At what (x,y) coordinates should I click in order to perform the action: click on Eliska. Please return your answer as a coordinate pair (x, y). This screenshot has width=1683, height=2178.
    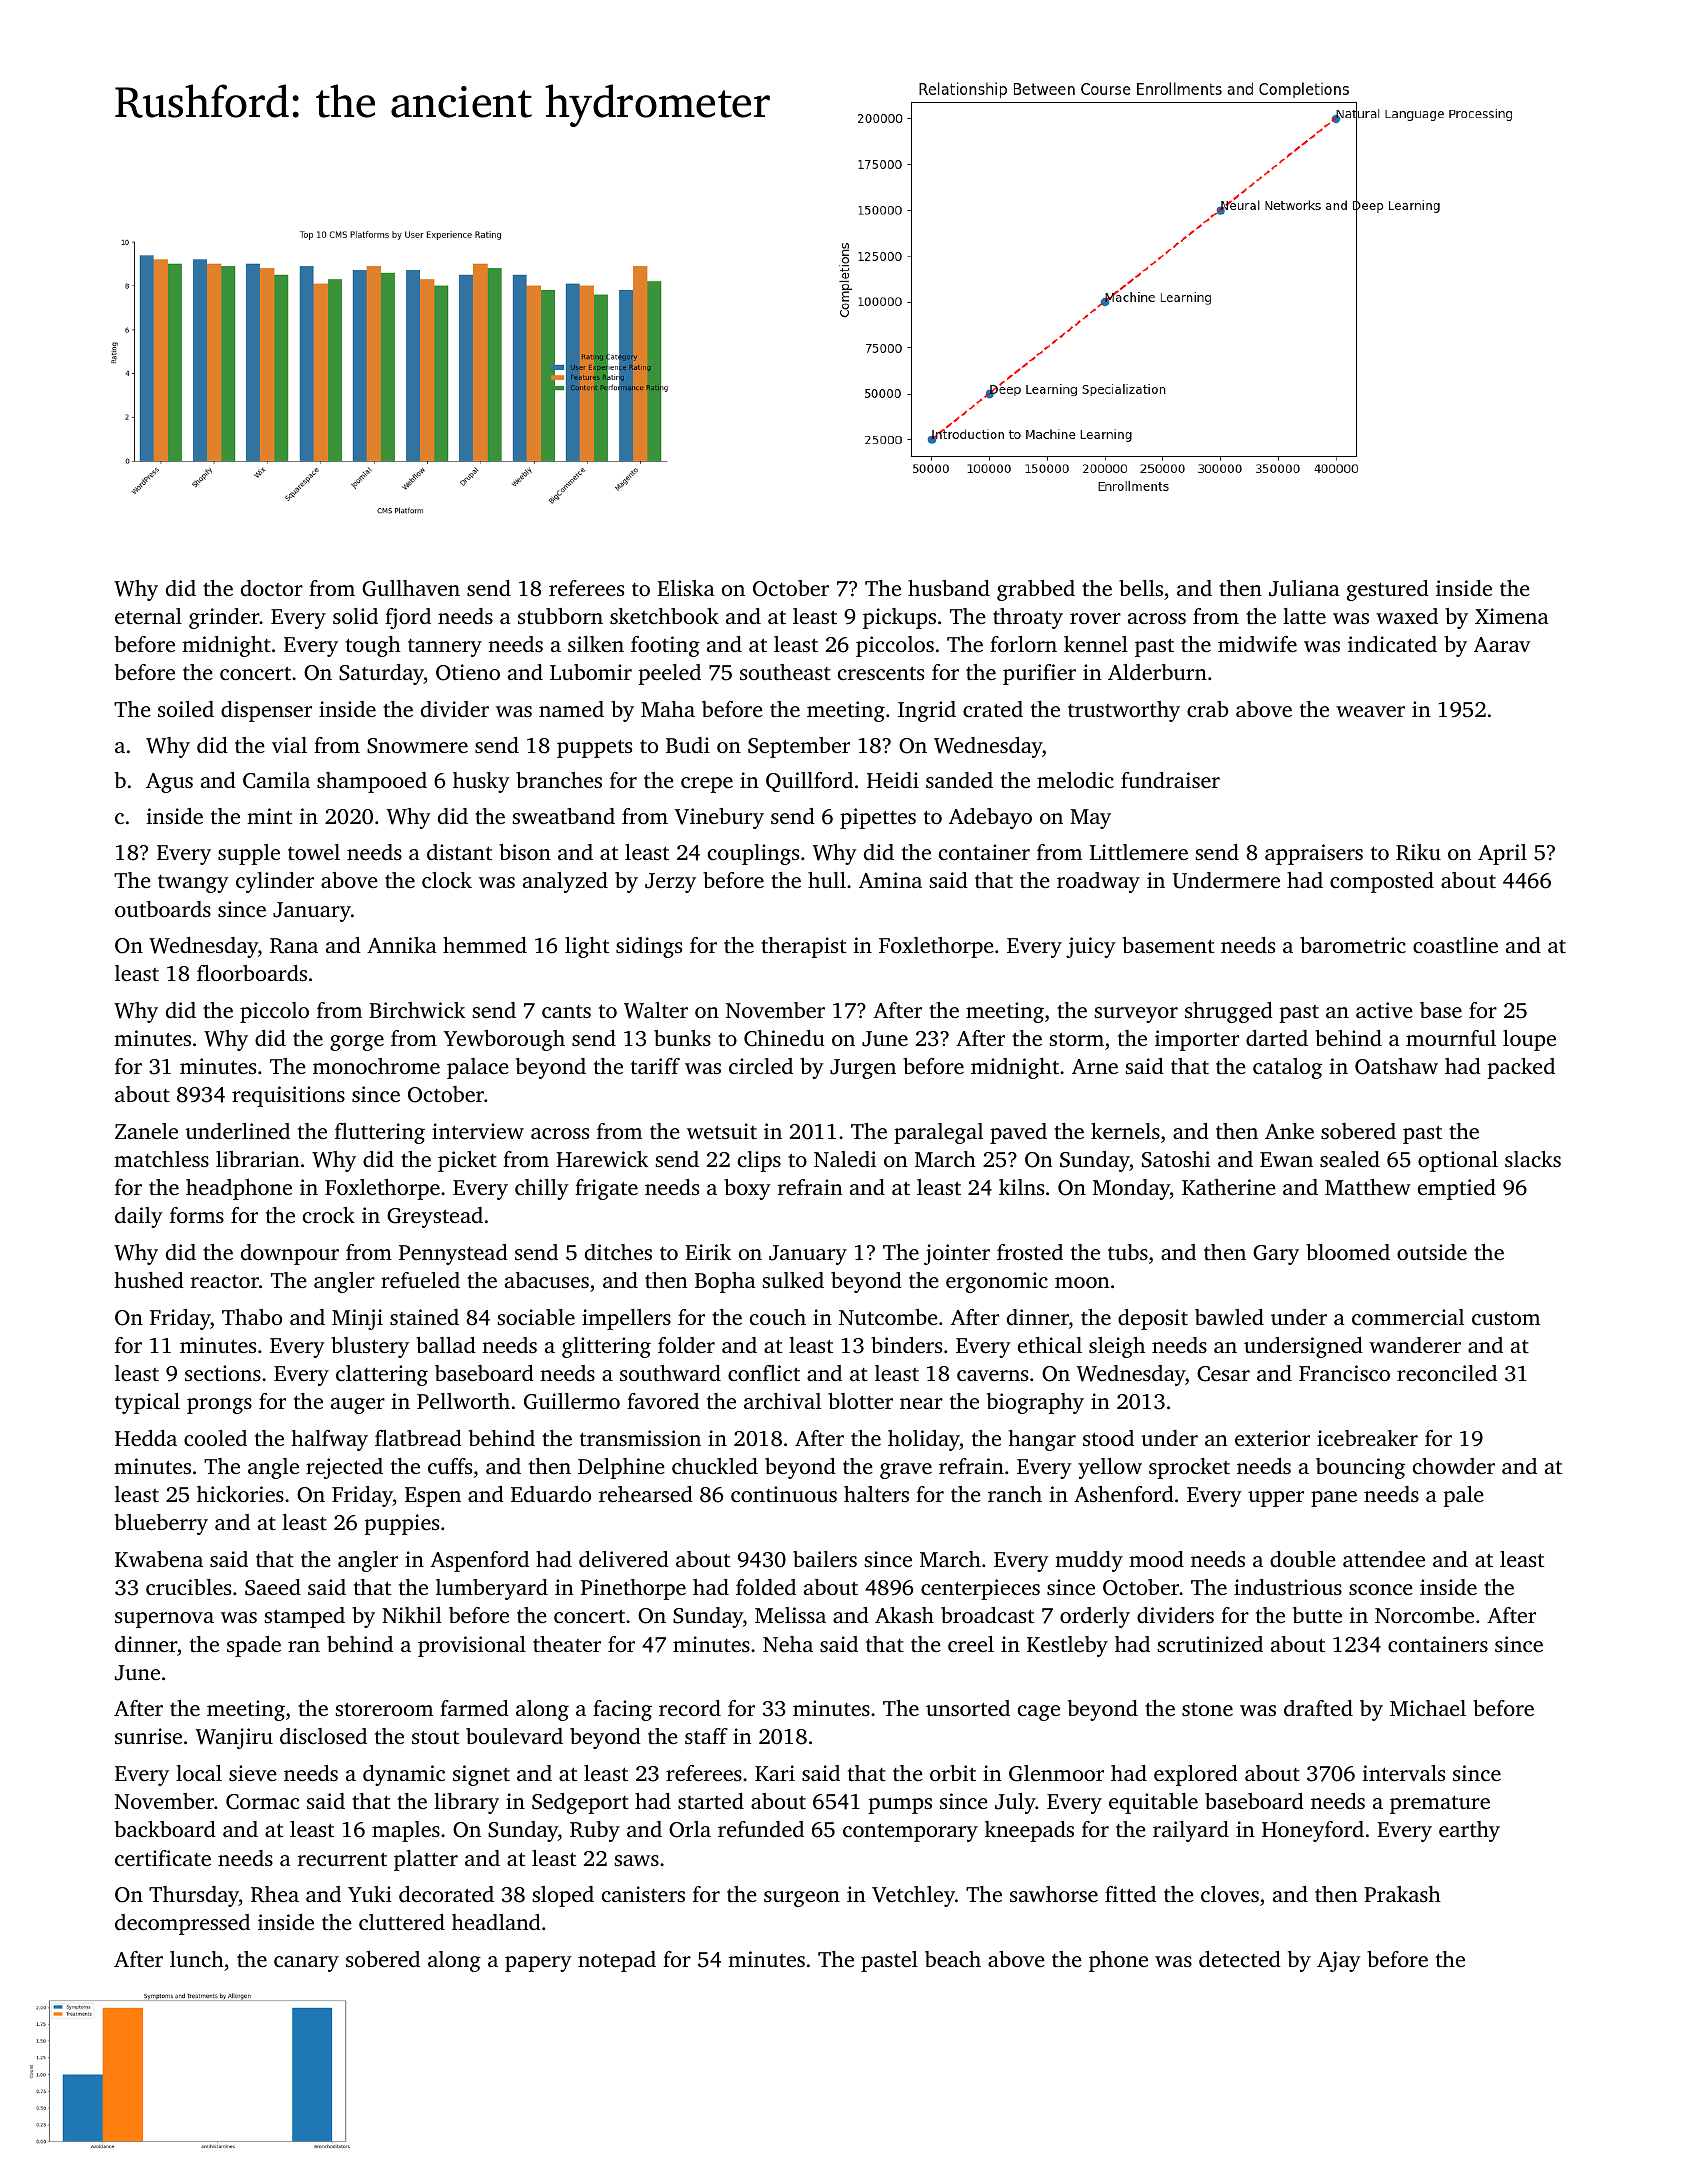
    Looking at the image, I should click on (686, 588).
